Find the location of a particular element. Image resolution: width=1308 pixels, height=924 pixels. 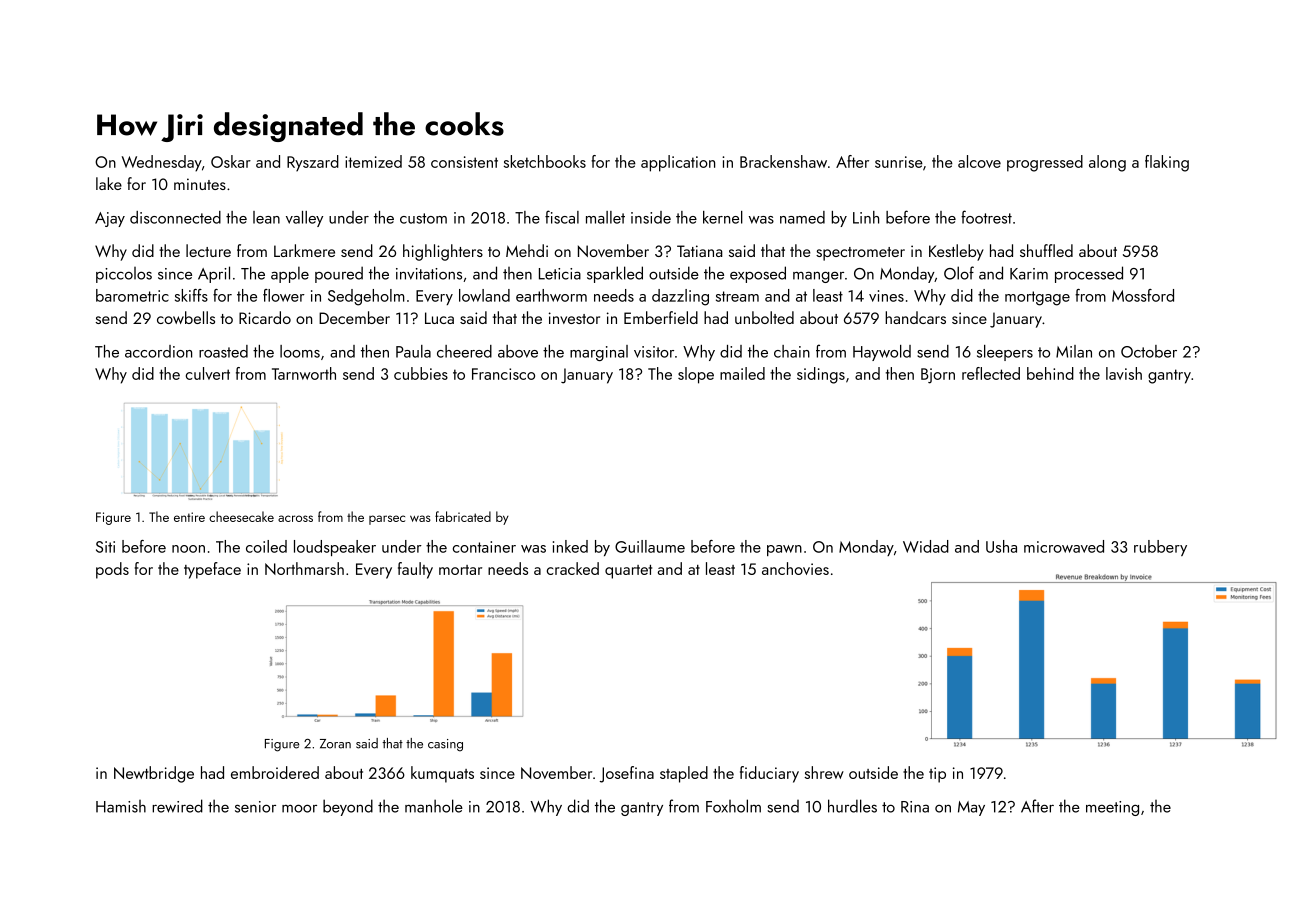

itemized is located at coordinates (373, 161).
